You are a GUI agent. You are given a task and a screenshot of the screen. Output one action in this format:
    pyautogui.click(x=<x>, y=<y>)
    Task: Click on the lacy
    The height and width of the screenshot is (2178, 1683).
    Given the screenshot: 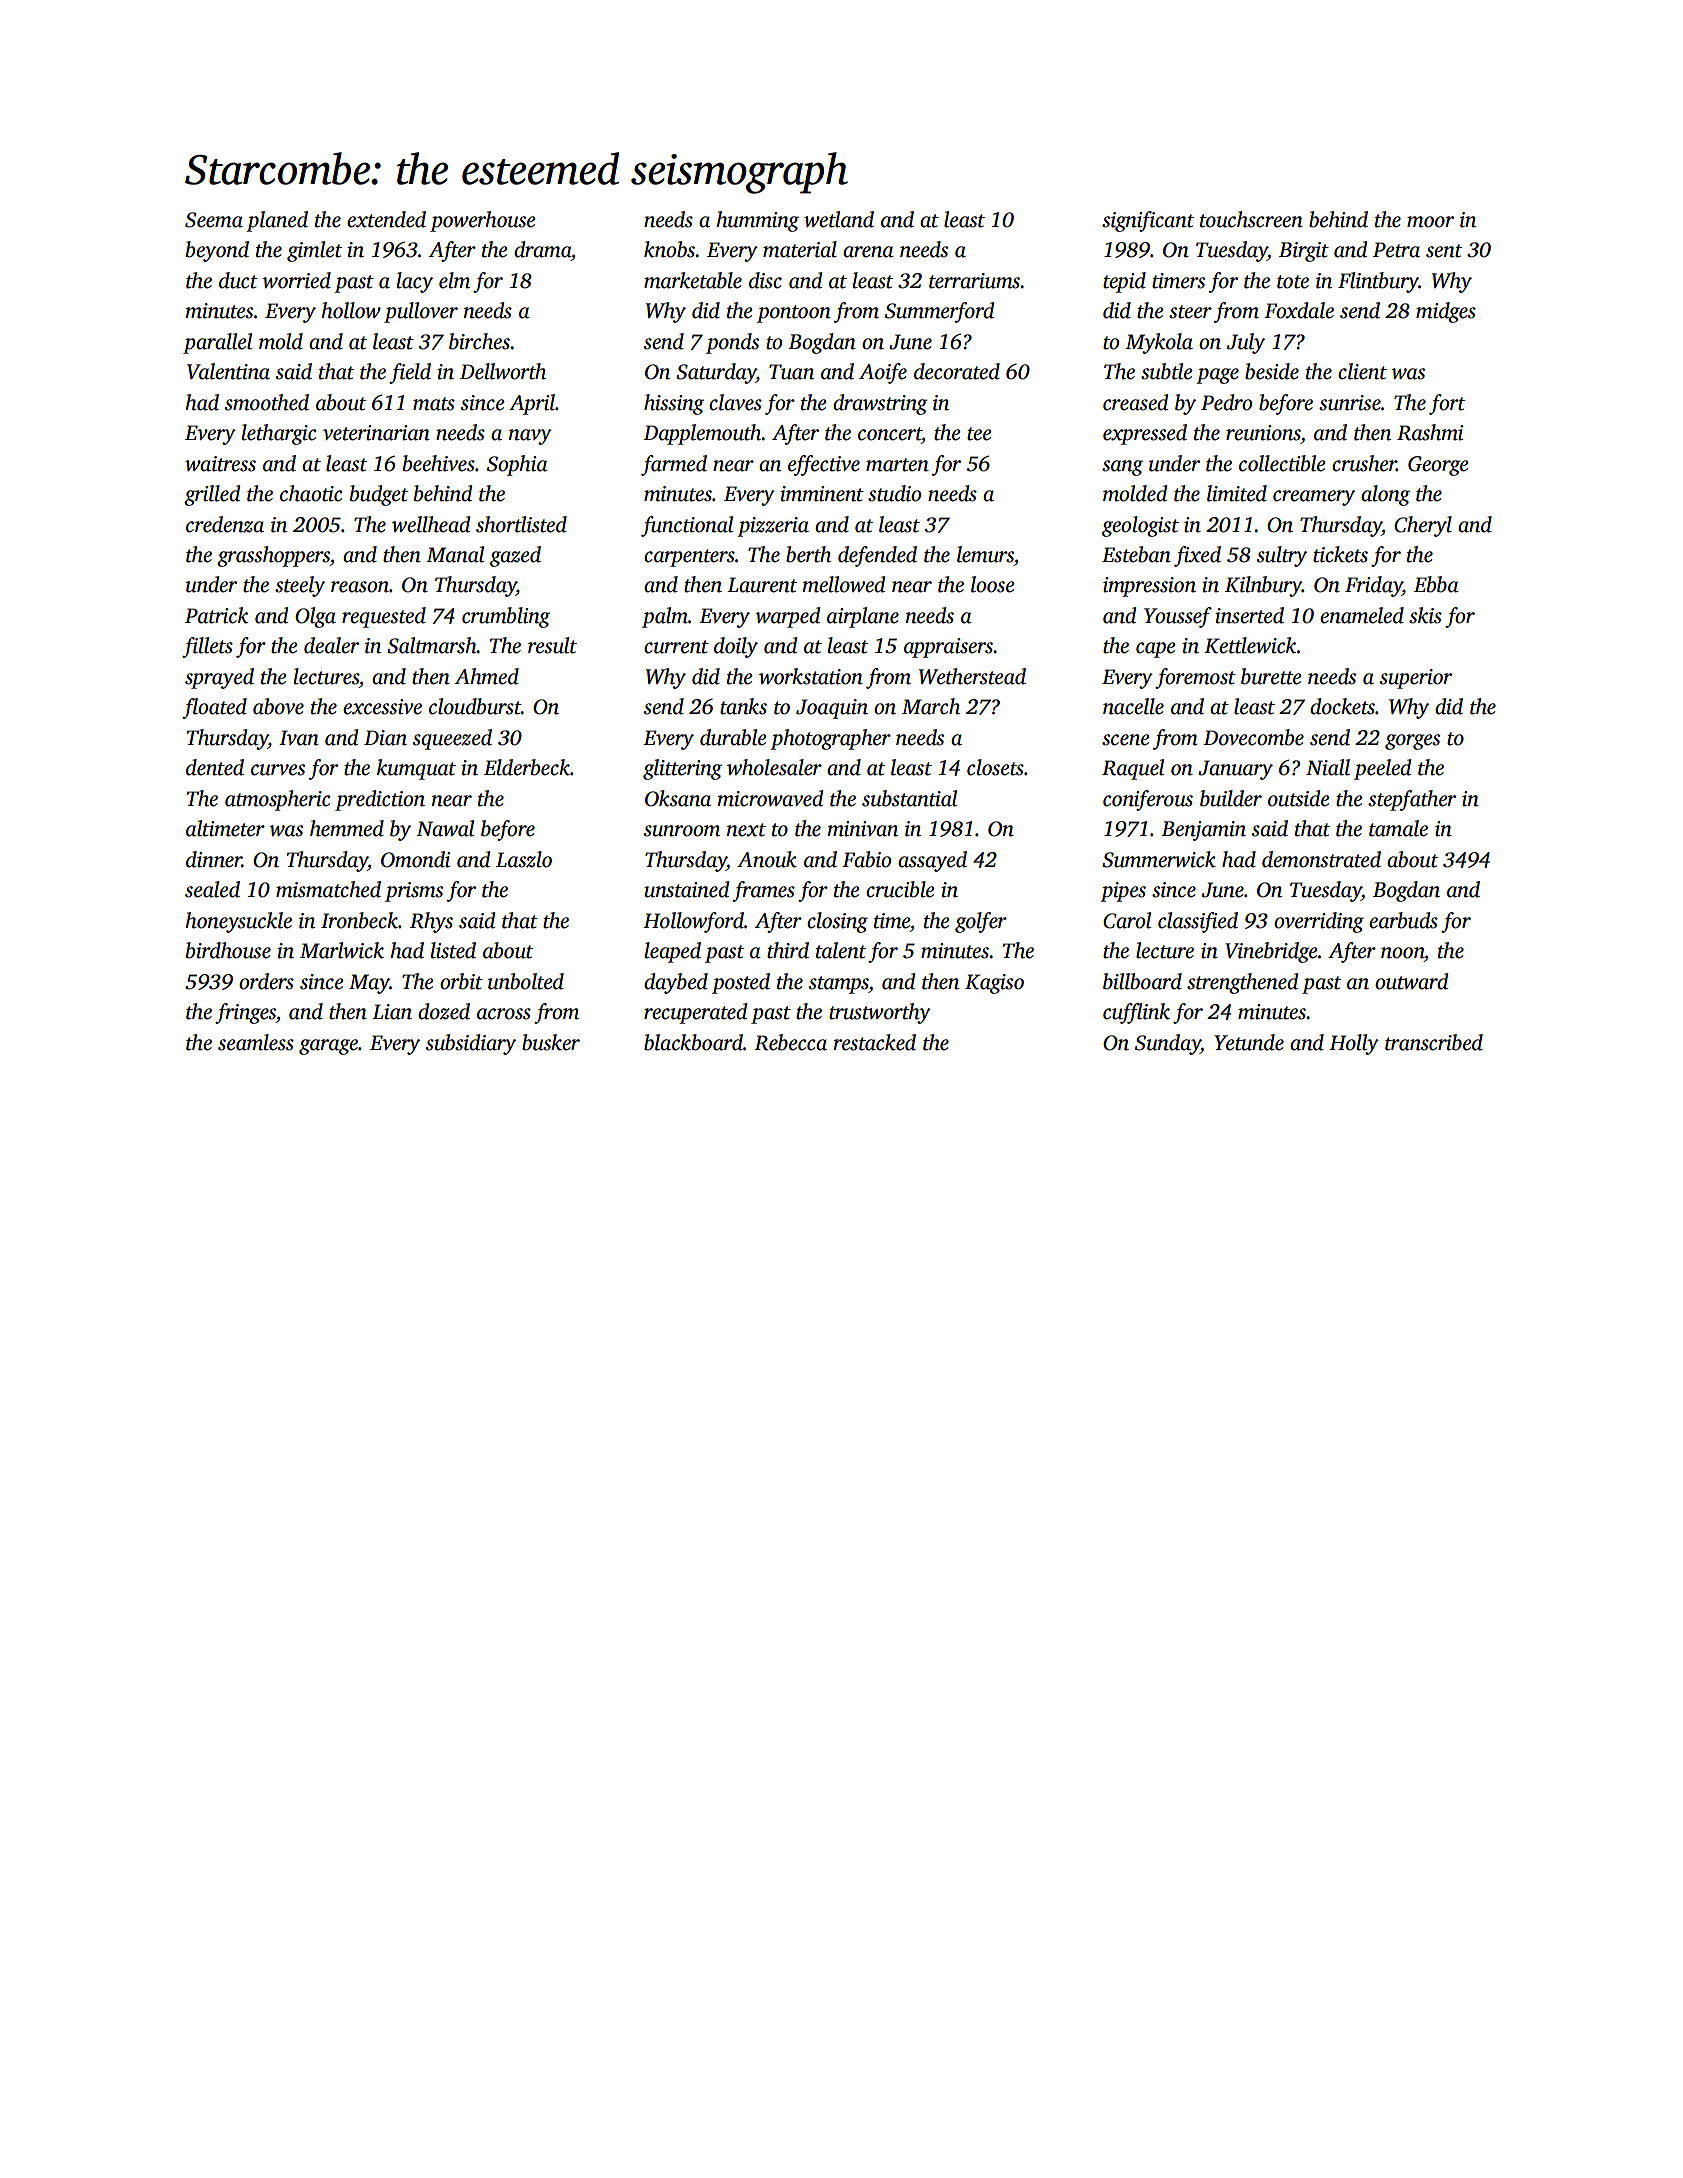 What is the action you would take?
    pyautogui.click(x=415, y=282)
